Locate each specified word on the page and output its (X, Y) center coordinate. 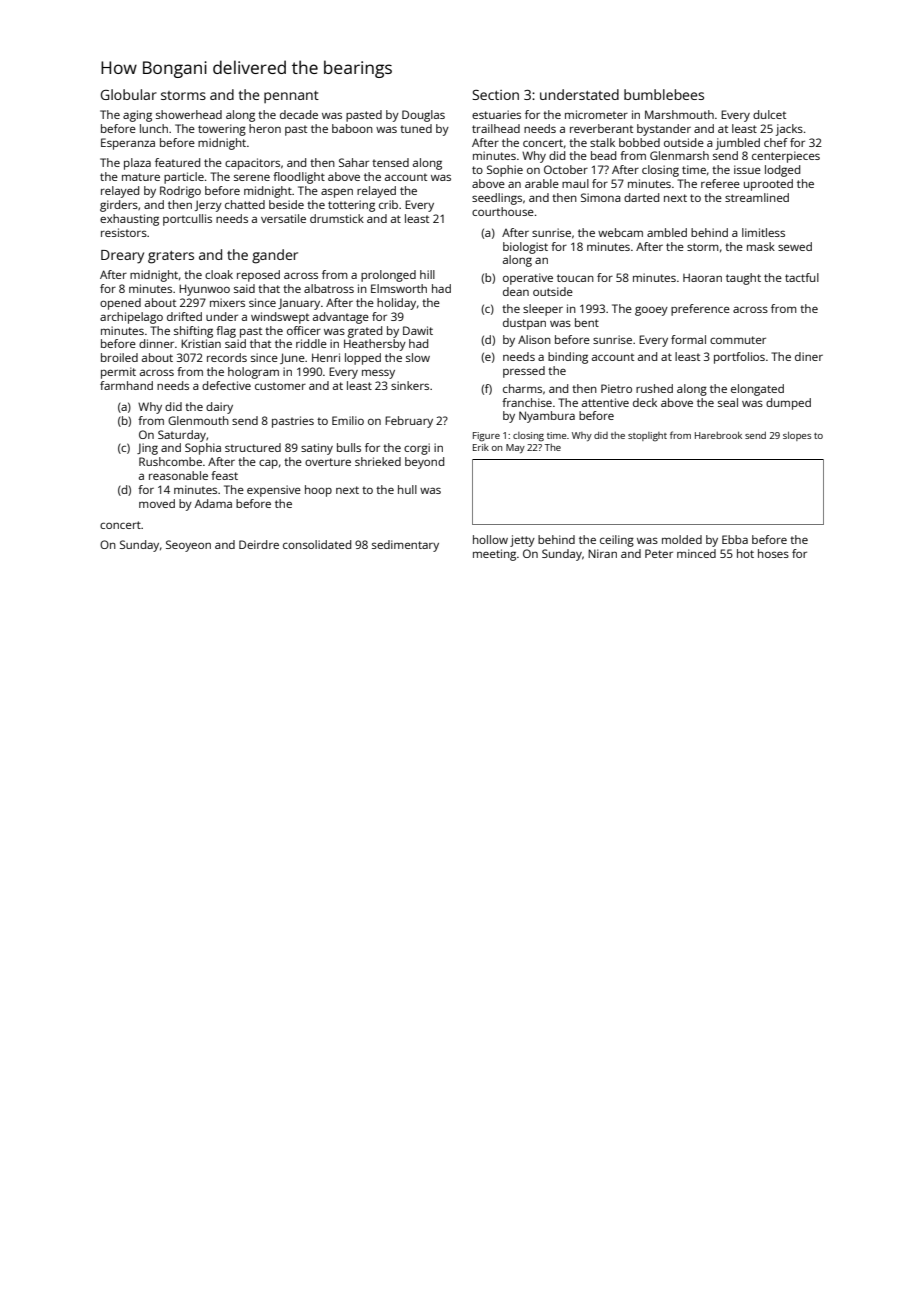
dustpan (524, 324)
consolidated (317, 544)
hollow (490, 539)
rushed (654, 388)
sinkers (410, 385)
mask (761, 246)
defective (226, 385)
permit (118, 373)
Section (495, 95)
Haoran (702, 277)
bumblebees (664, 94)
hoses (773, 553)
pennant (291, 97)
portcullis (187, 220)
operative (528, 279)
